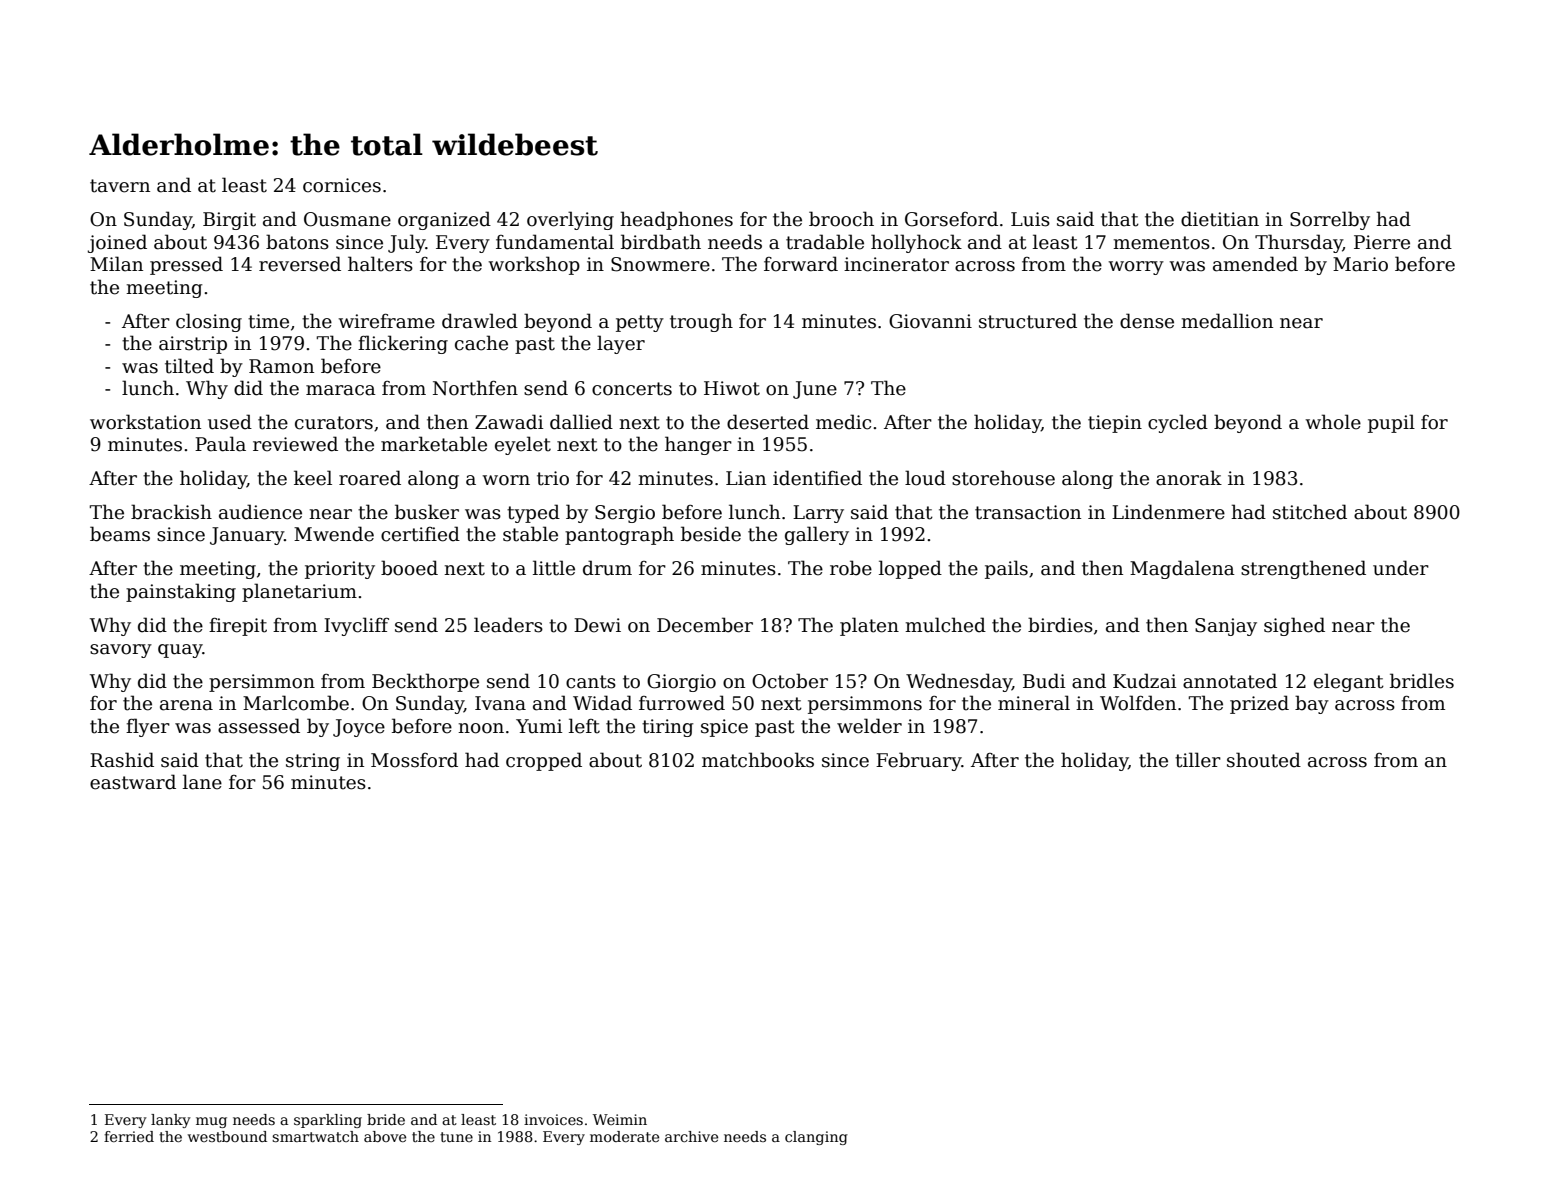  I want to click on Hiwot, so click(732, 388).
